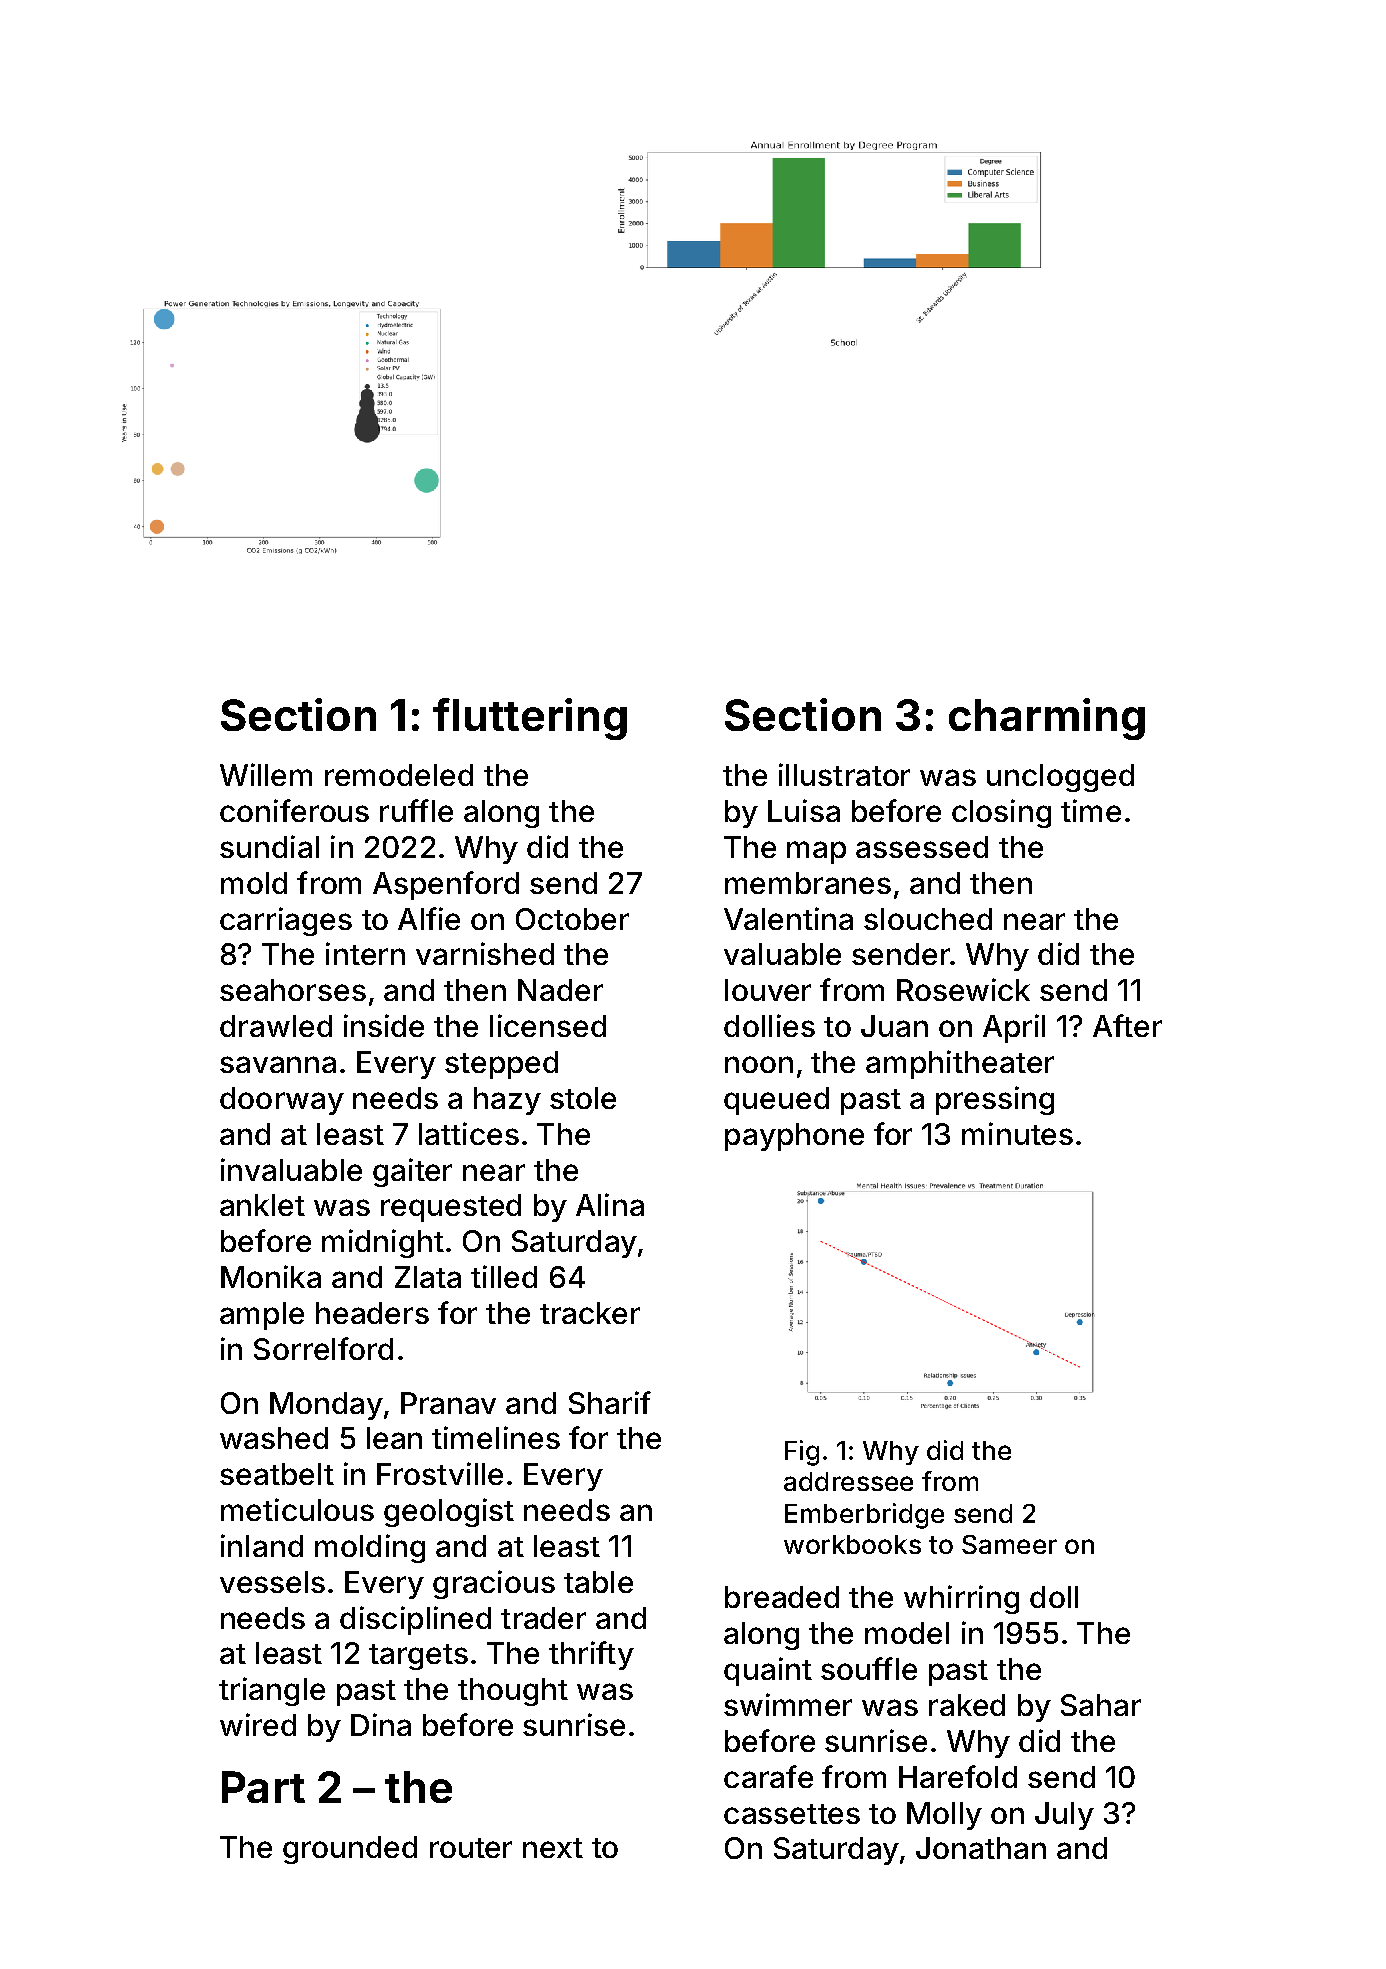 This document has height=1969, width=1386. What do you see at coordinates (1127, 1025) in the document?
I see `After` at bounding box center [1127, 1025].
